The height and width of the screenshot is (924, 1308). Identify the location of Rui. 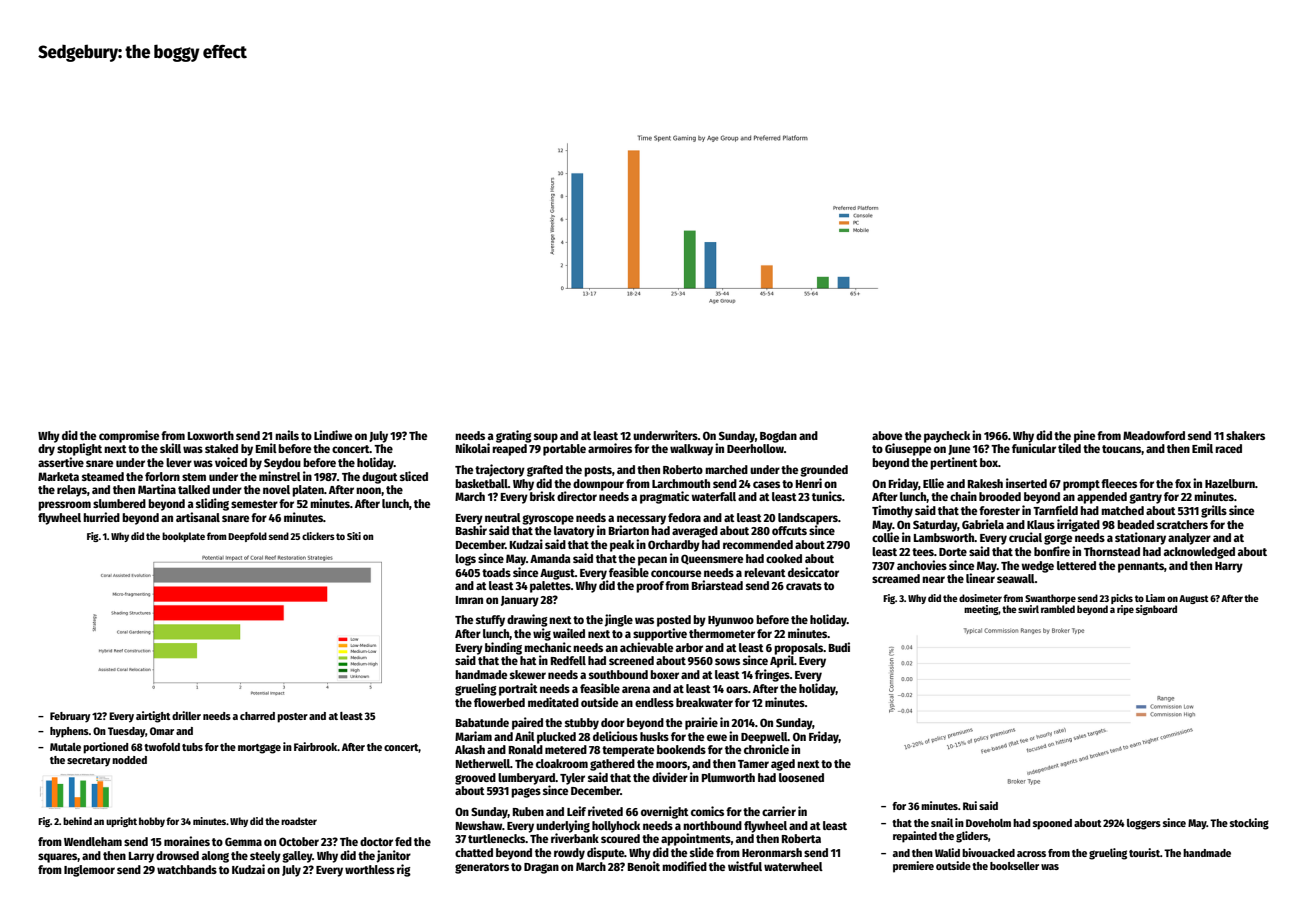
(970, 805).
